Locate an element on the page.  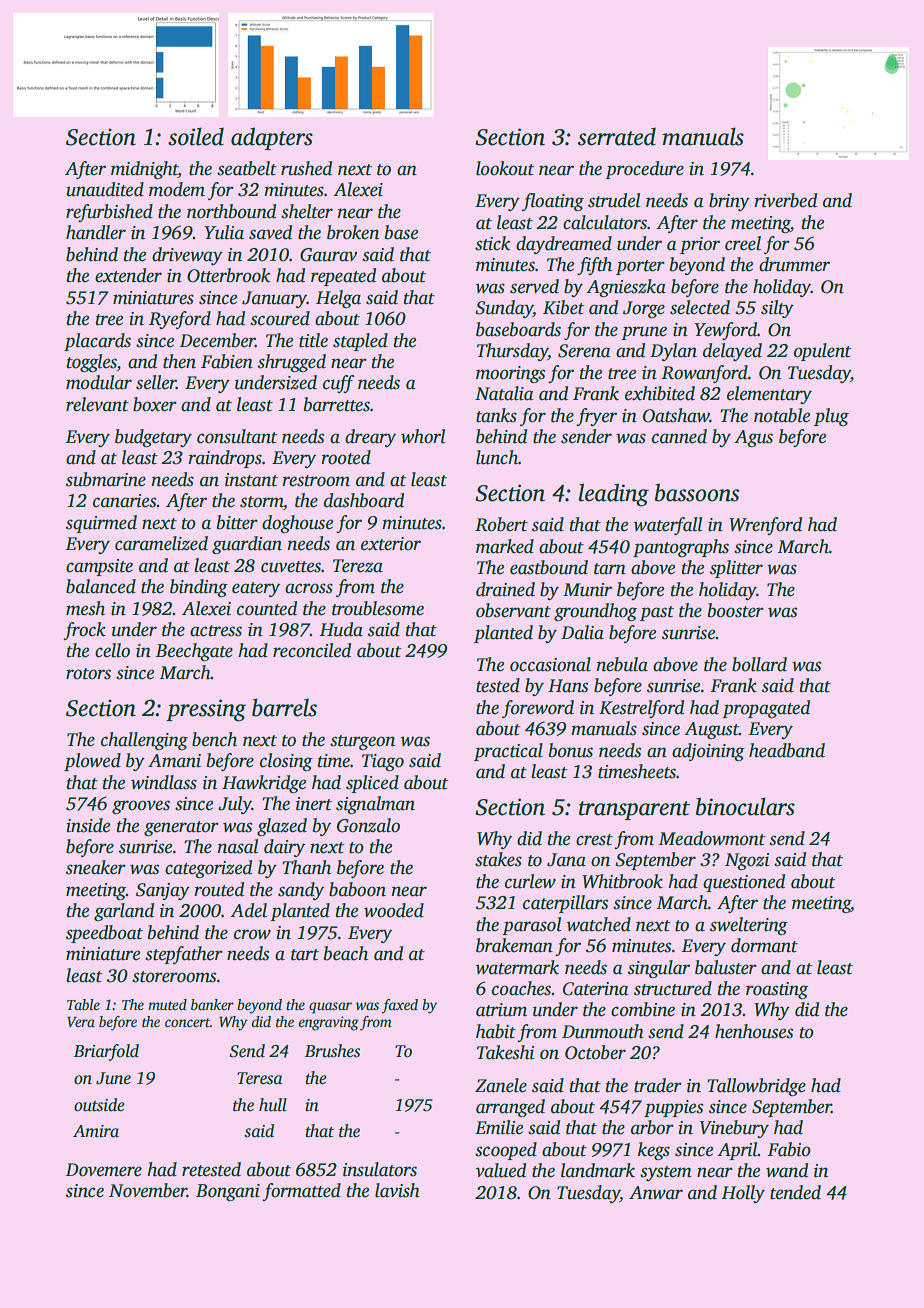
crow is located at coordinates (252, 934).
